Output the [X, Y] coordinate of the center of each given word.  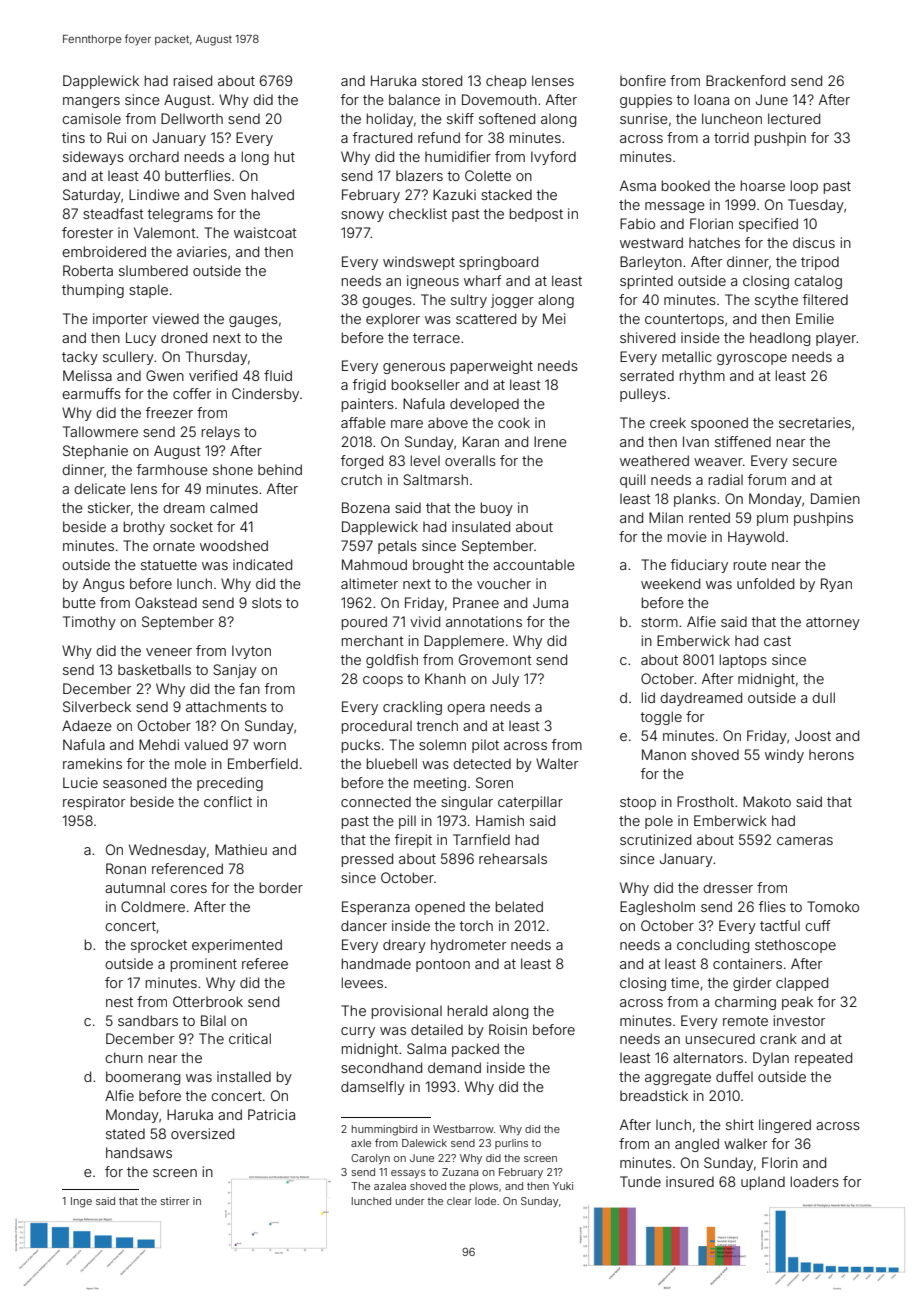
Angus [104, 585]
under [410, 1201]
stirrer [175, 1201]
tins [73, 137]
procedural [377, 727]
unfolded [765, 583]
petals [397, 547]
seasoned [134, 782]
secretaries [815, 422]
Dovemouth [499, 99]
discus [814, 242]
